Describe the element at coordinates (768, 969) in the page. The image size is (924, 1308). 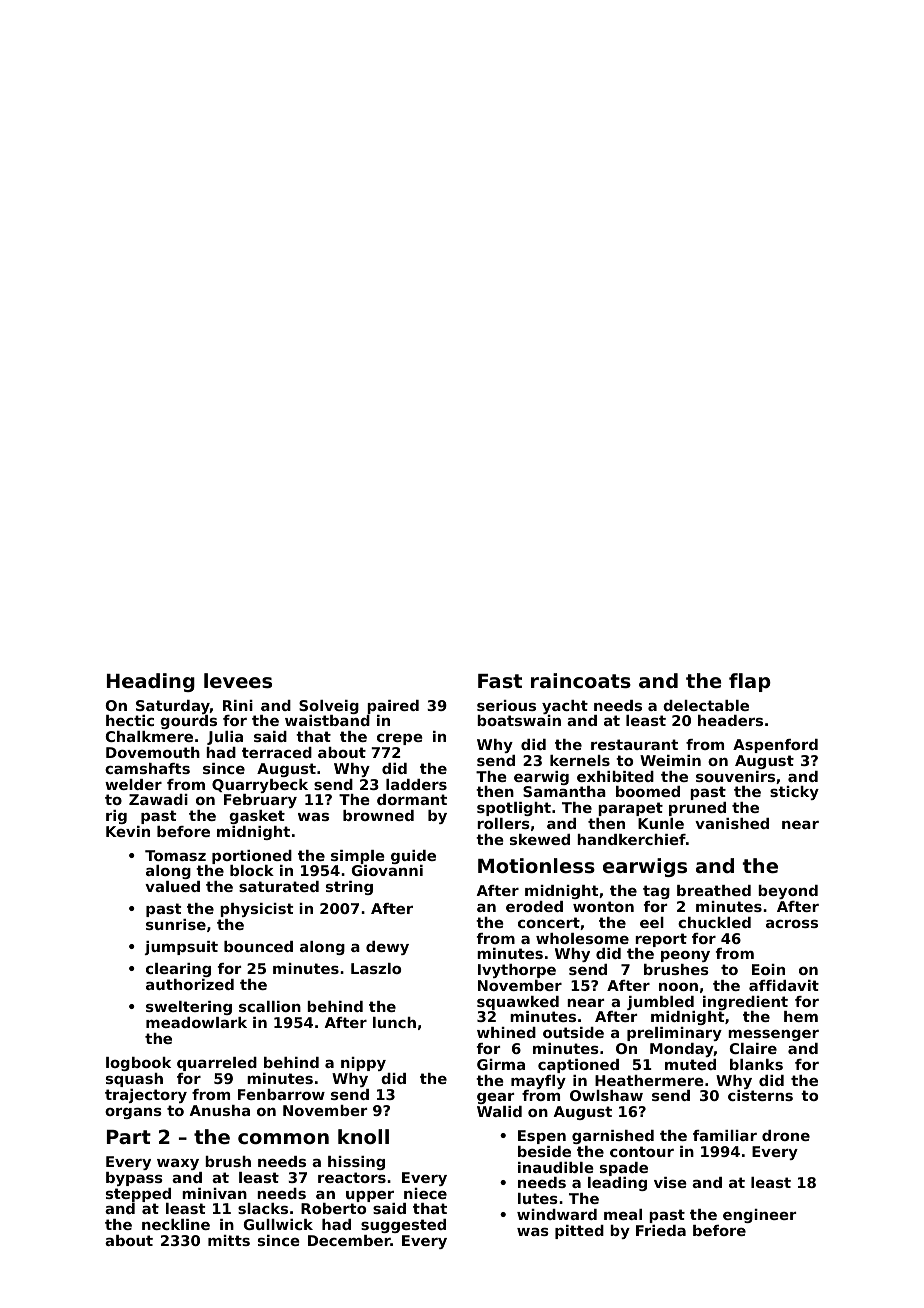
I see `Eoin` at that location.
